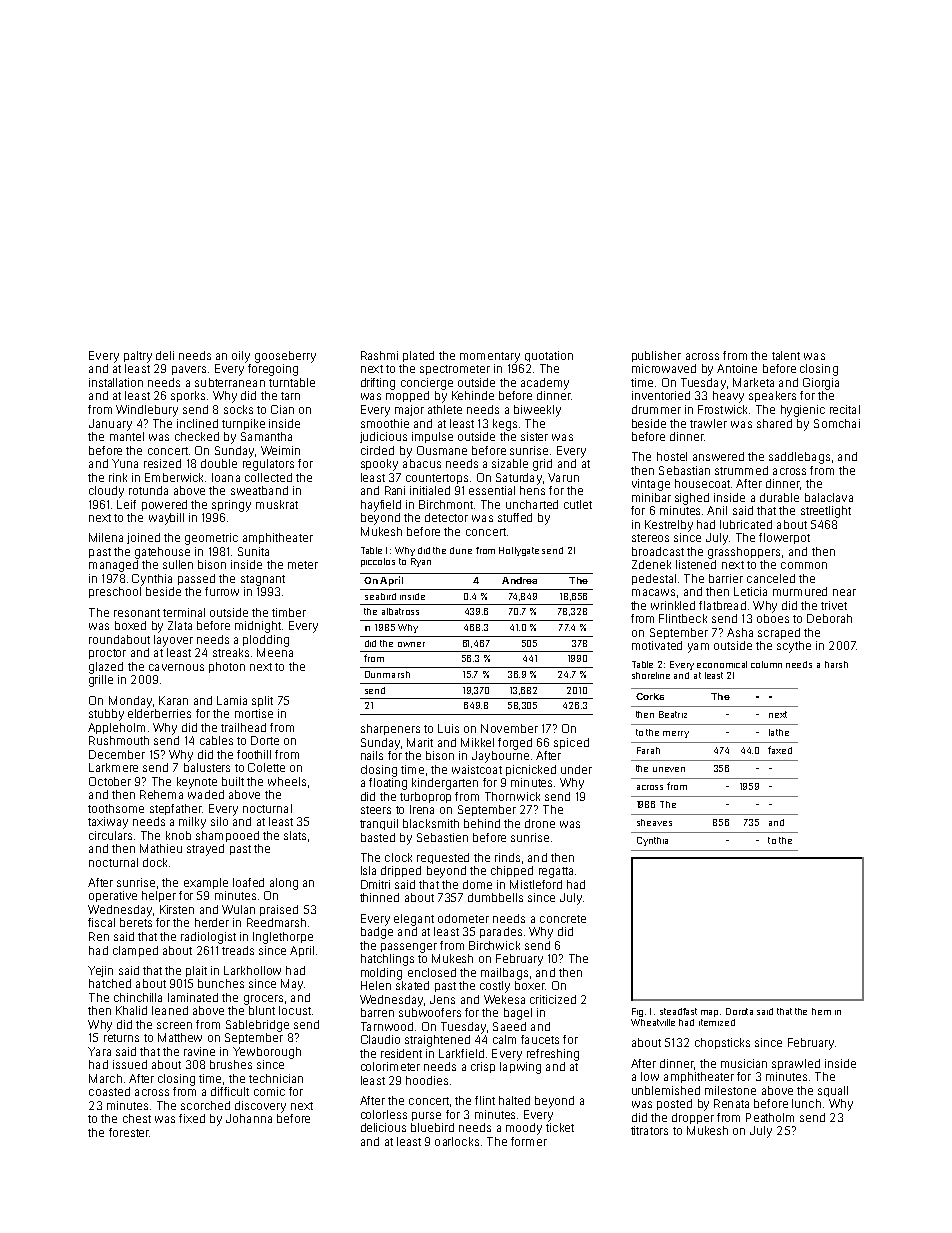 The height and width of the screenshot is (1233, 952). Describe the element at coordinates (739, 1011) in the screenshot. I see `Dorota` at that location.
